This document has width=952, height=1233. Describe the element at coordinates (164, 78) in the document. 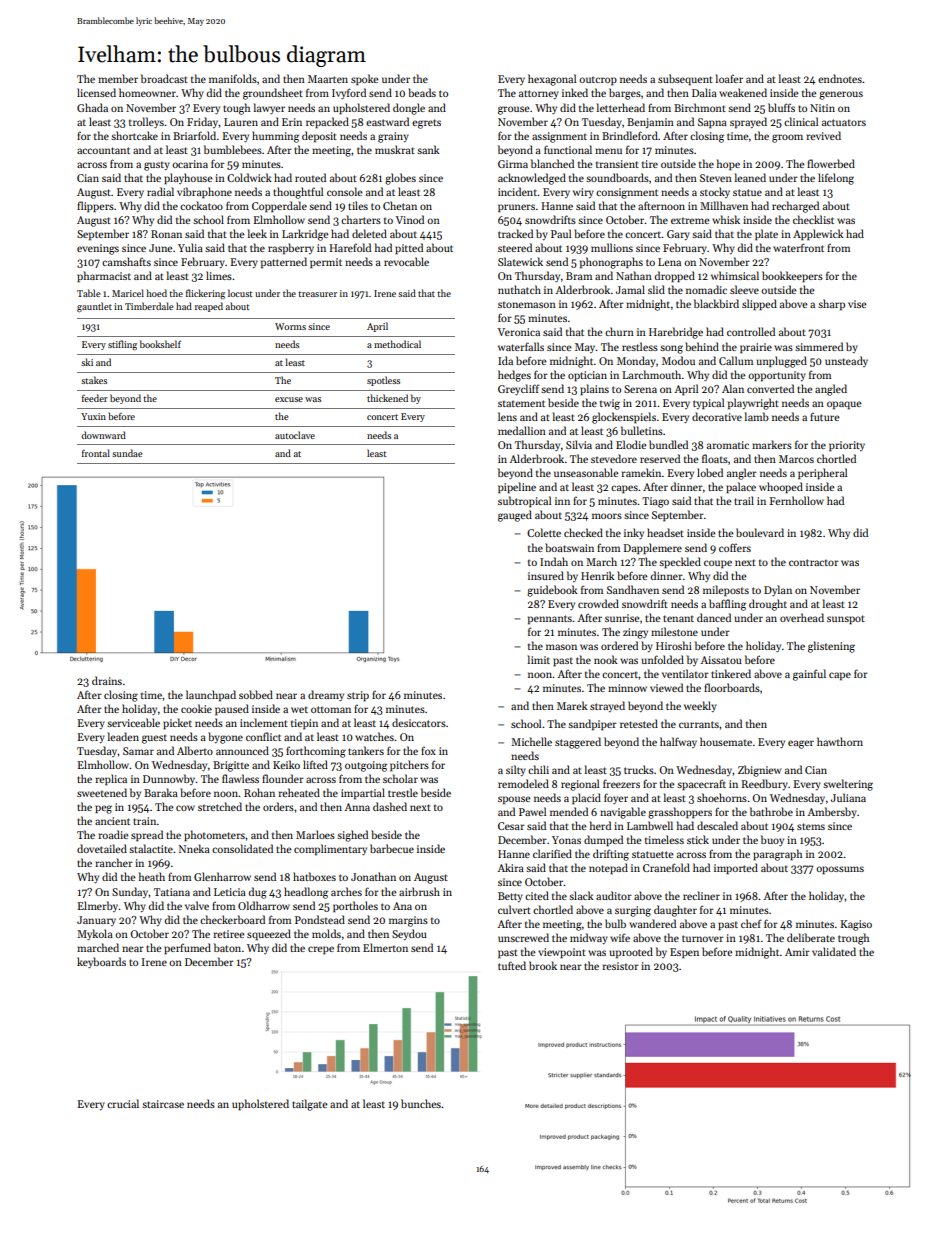

I see `broadcast` at that location.
